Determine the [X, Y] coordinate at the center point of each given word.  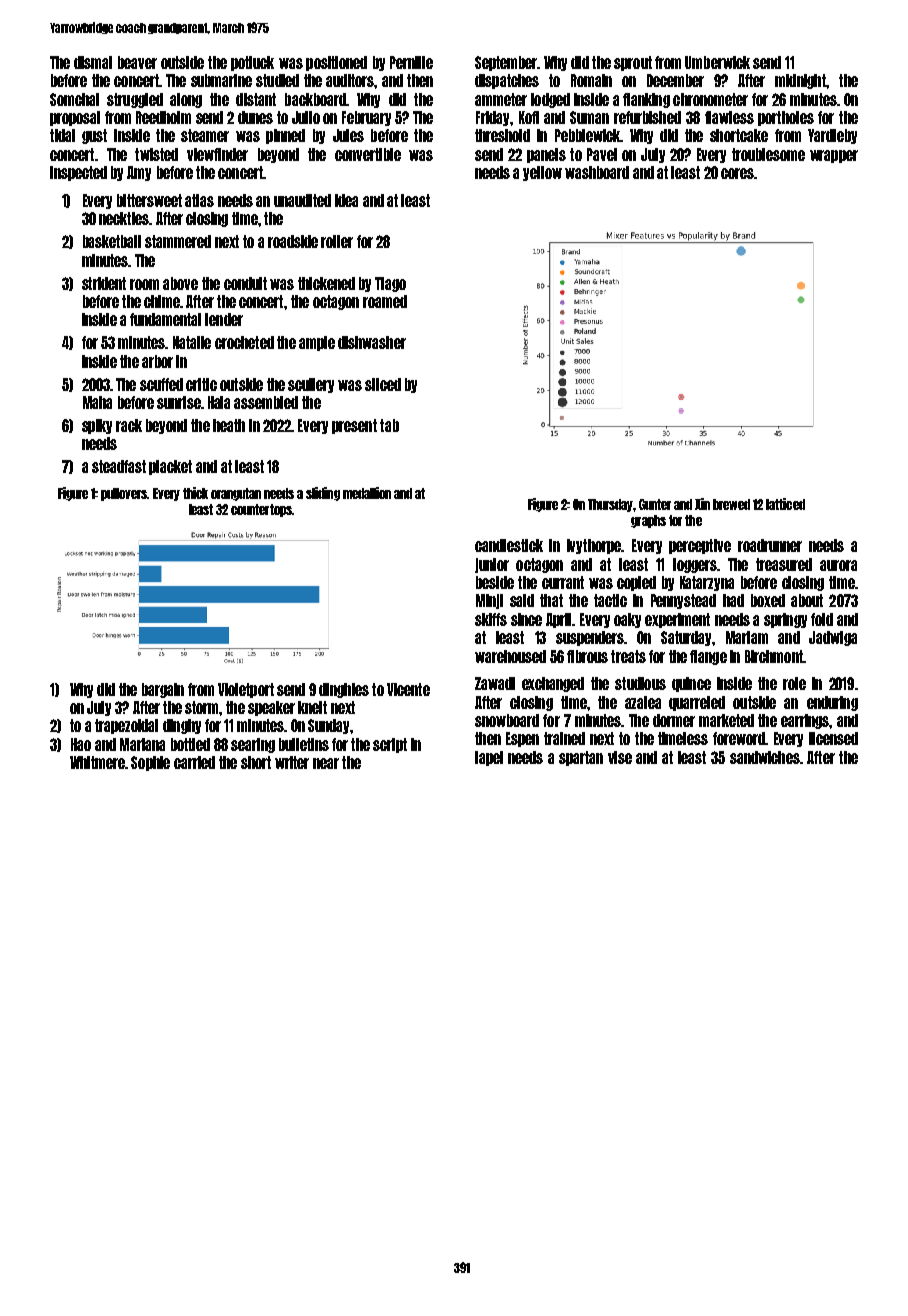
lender [224, 319]
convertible [368, 154]
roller [337, 241]
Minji [489, 601]
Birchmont [774, 656]
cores [737, 173]
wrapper [834, 156]
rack [129, 425]
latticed [785, 504]
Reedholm [163, 117]
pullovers [124, 494]
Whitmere [97, 762]
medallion [367, 493]
